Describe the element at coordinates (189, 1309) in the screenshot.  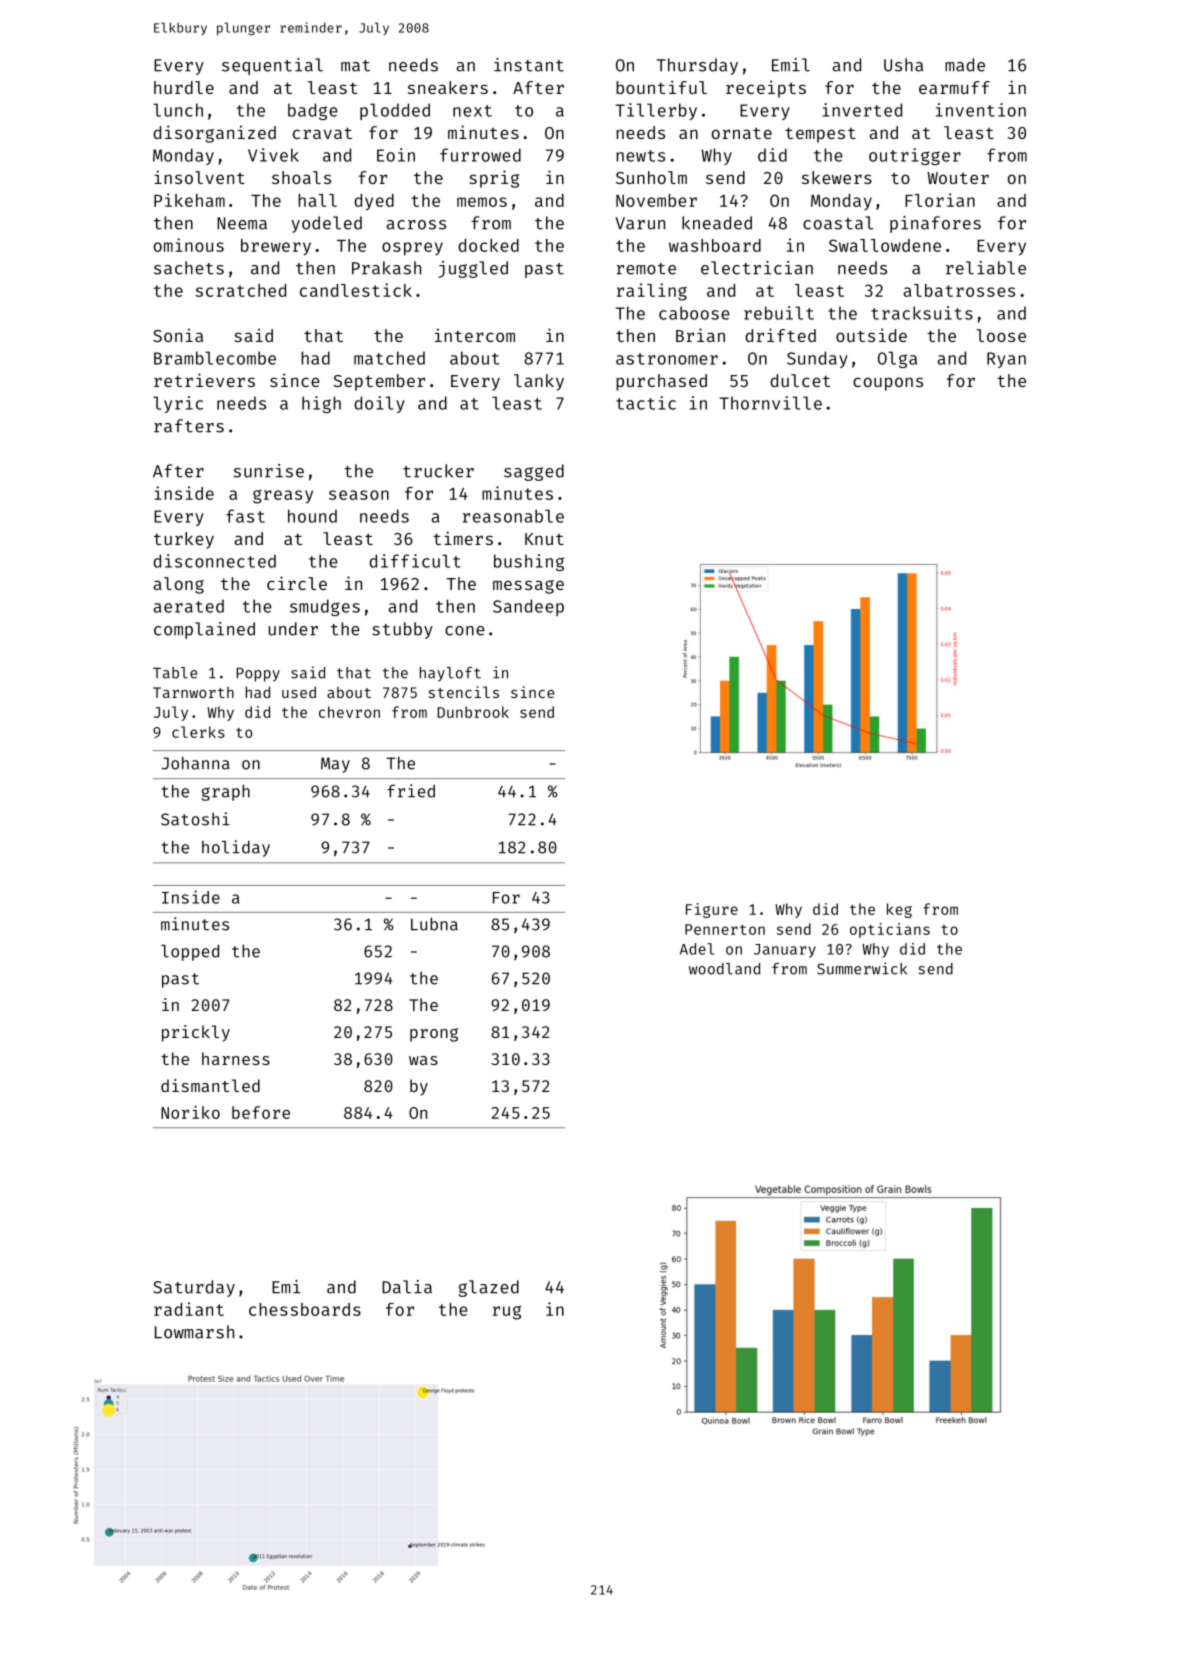
I see `radiant` at that location.
